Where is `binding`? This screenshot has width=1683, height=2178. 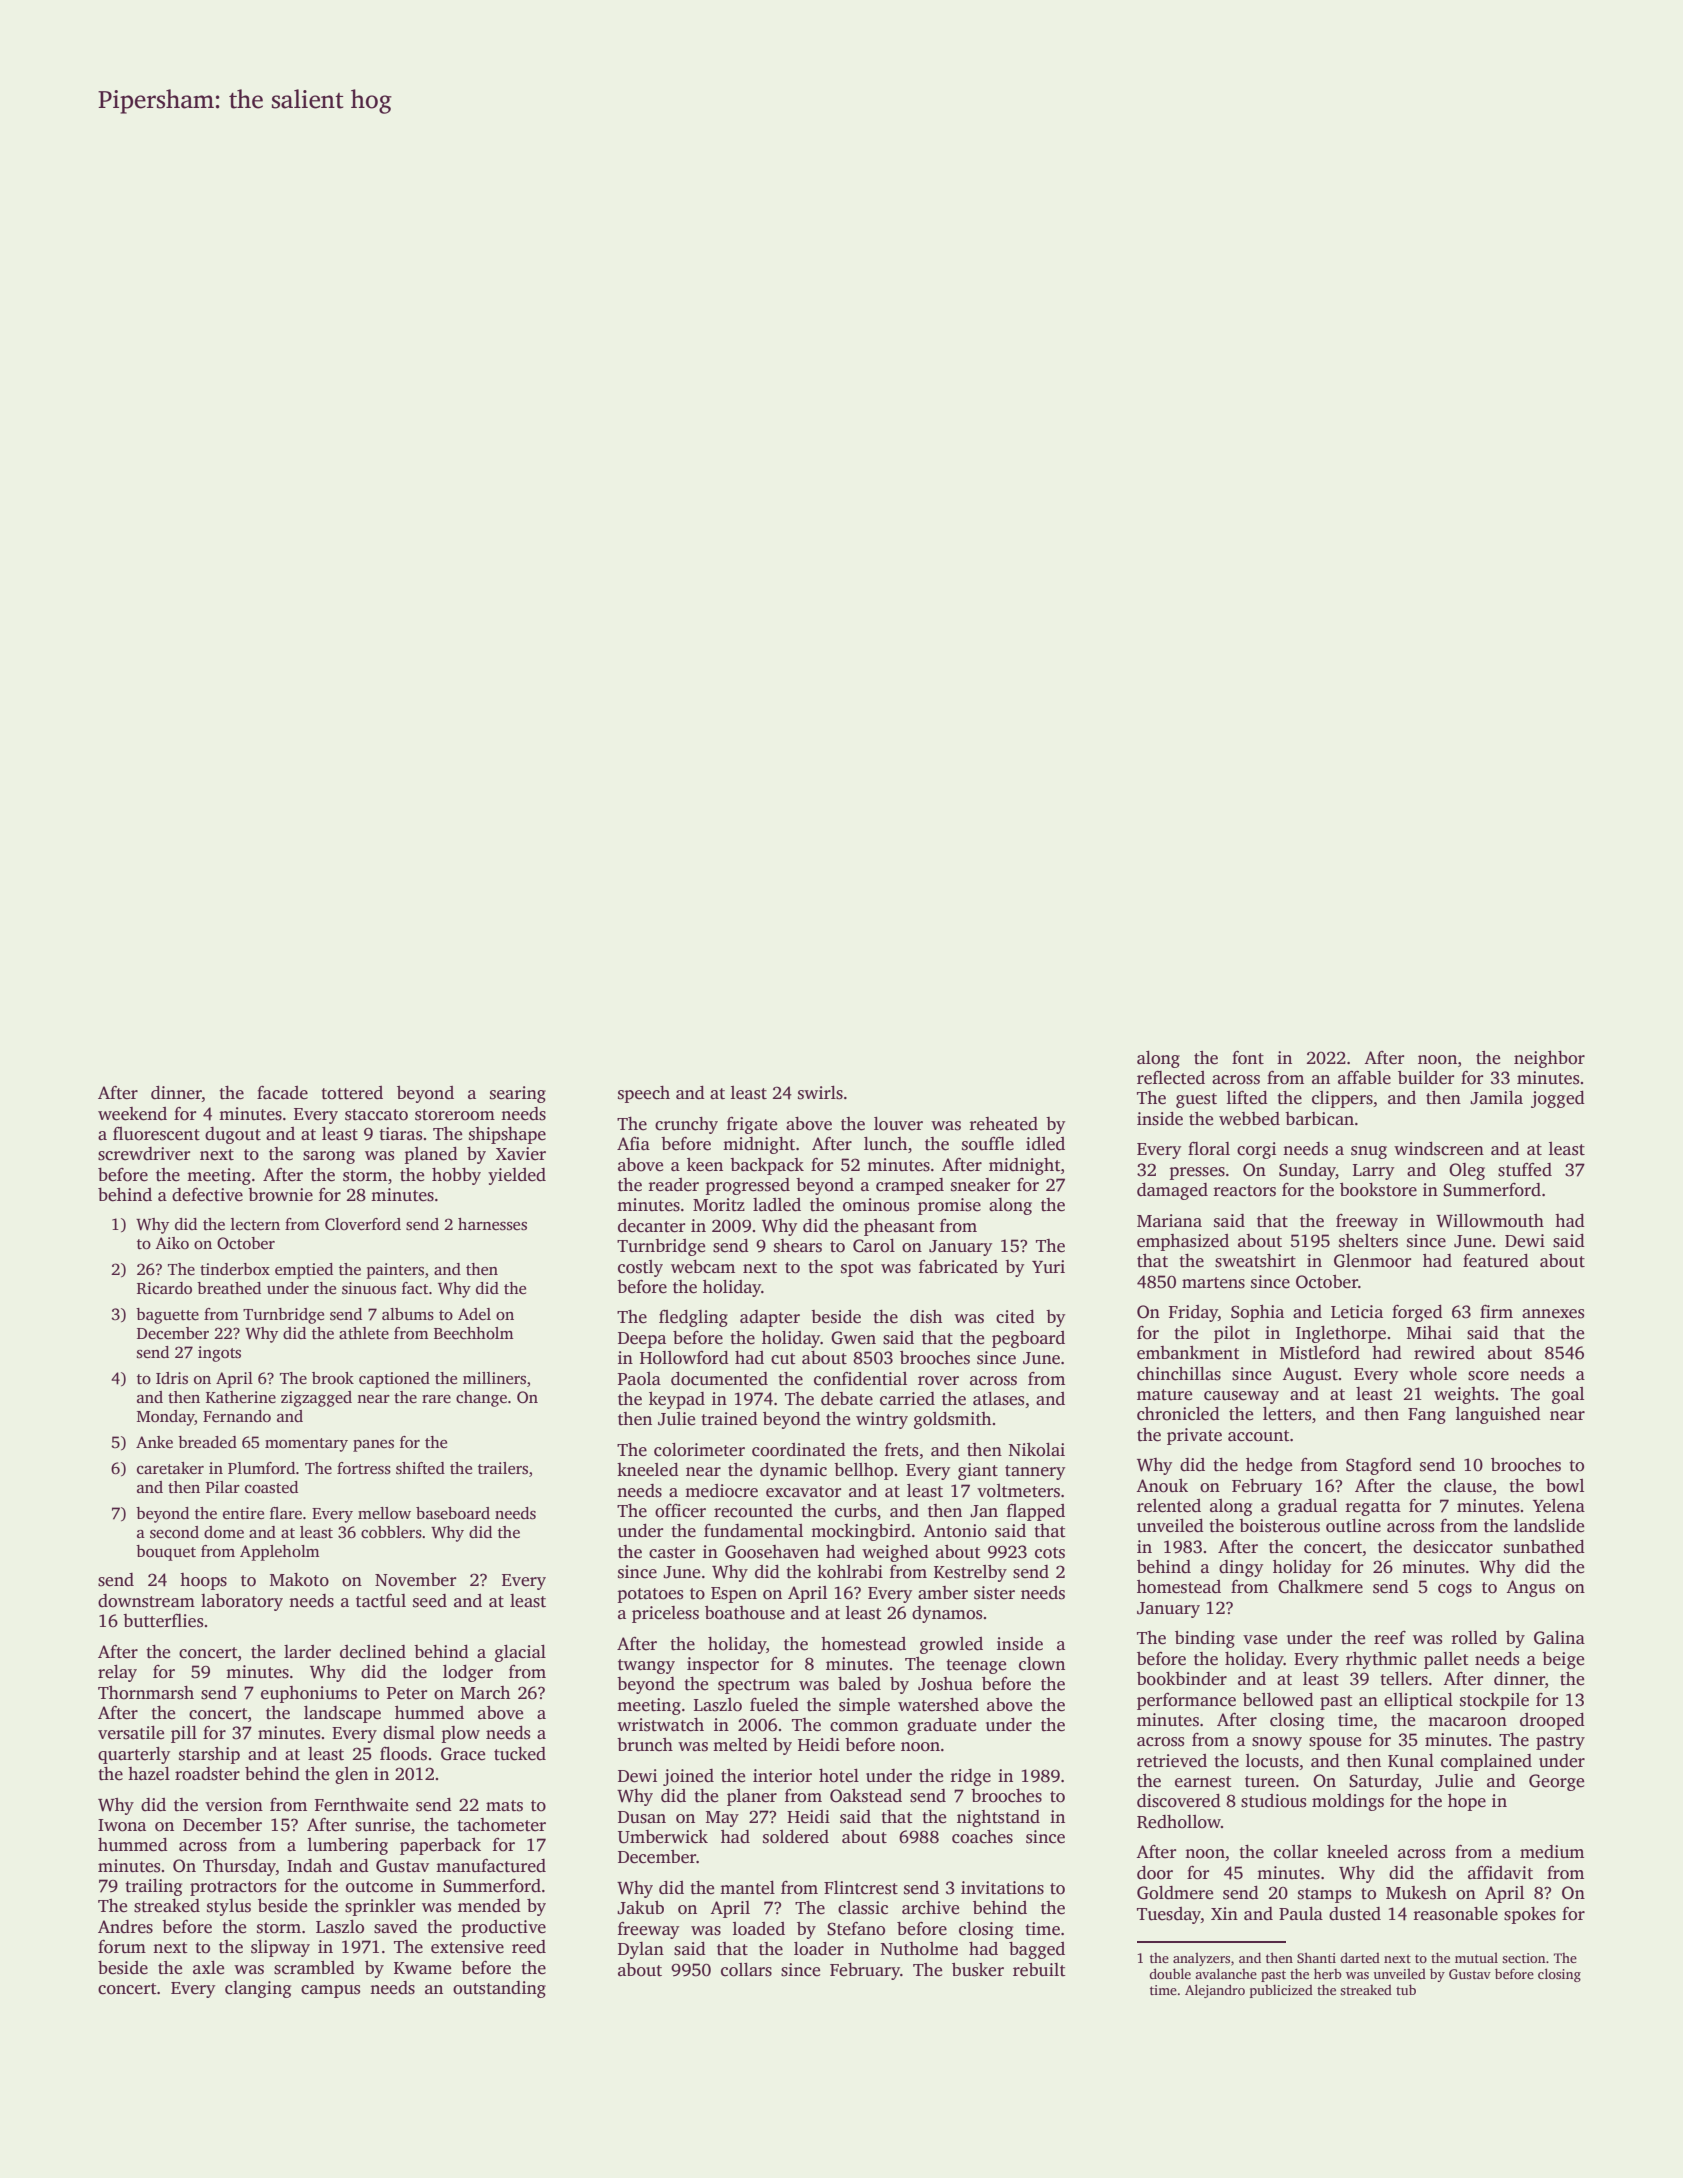 binding is located at coordinates (1205, 1639).
